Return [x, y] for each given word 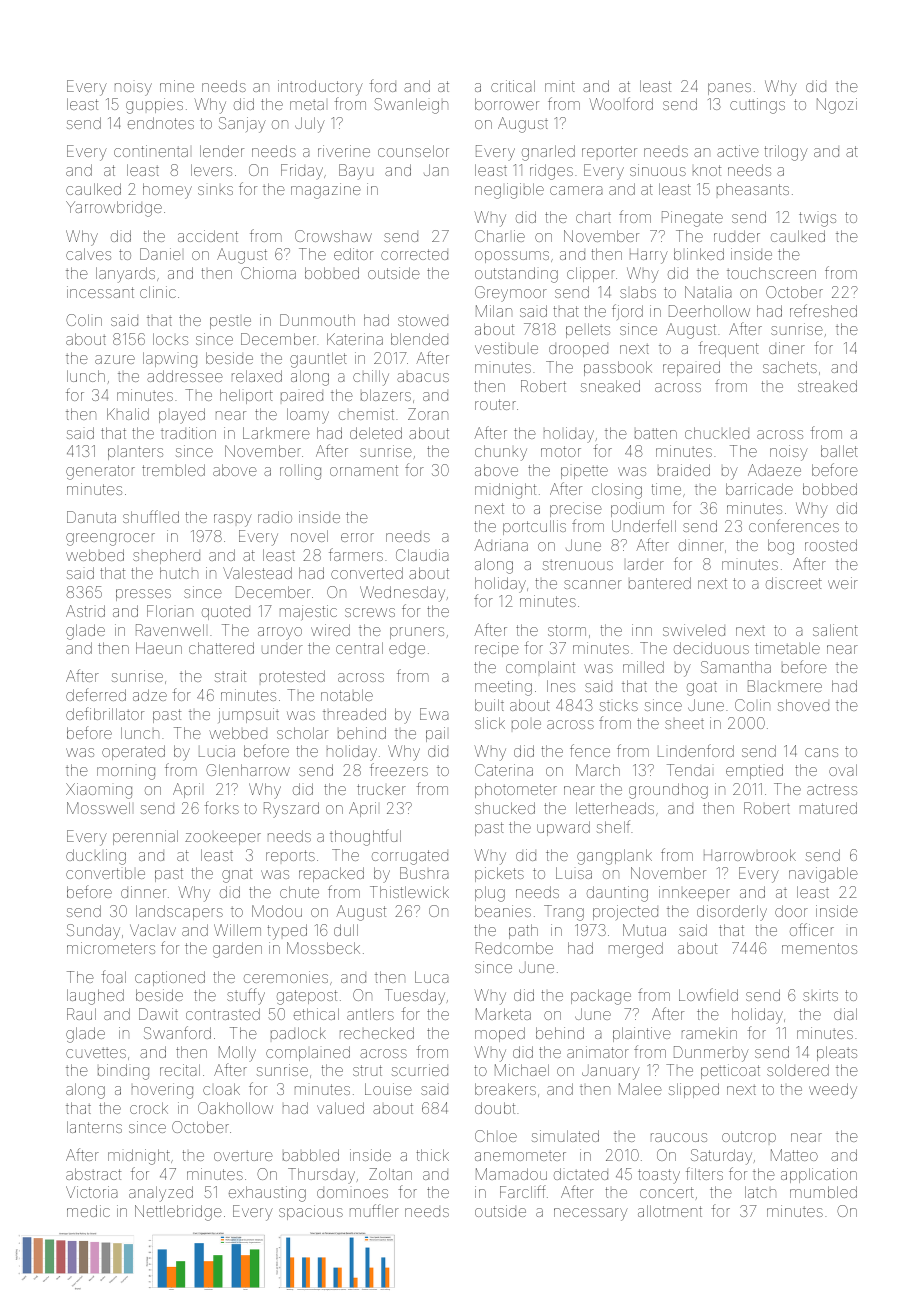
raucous [679, 1137]
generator [100, 472]
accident [208, 236]
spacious [311, 1212]
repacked [331, 874]
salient [835, 630]
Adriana [501, 545]
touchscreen [771, 273]
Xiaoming [99, 791]
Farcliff [523, 1191]
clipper [591, 274]
